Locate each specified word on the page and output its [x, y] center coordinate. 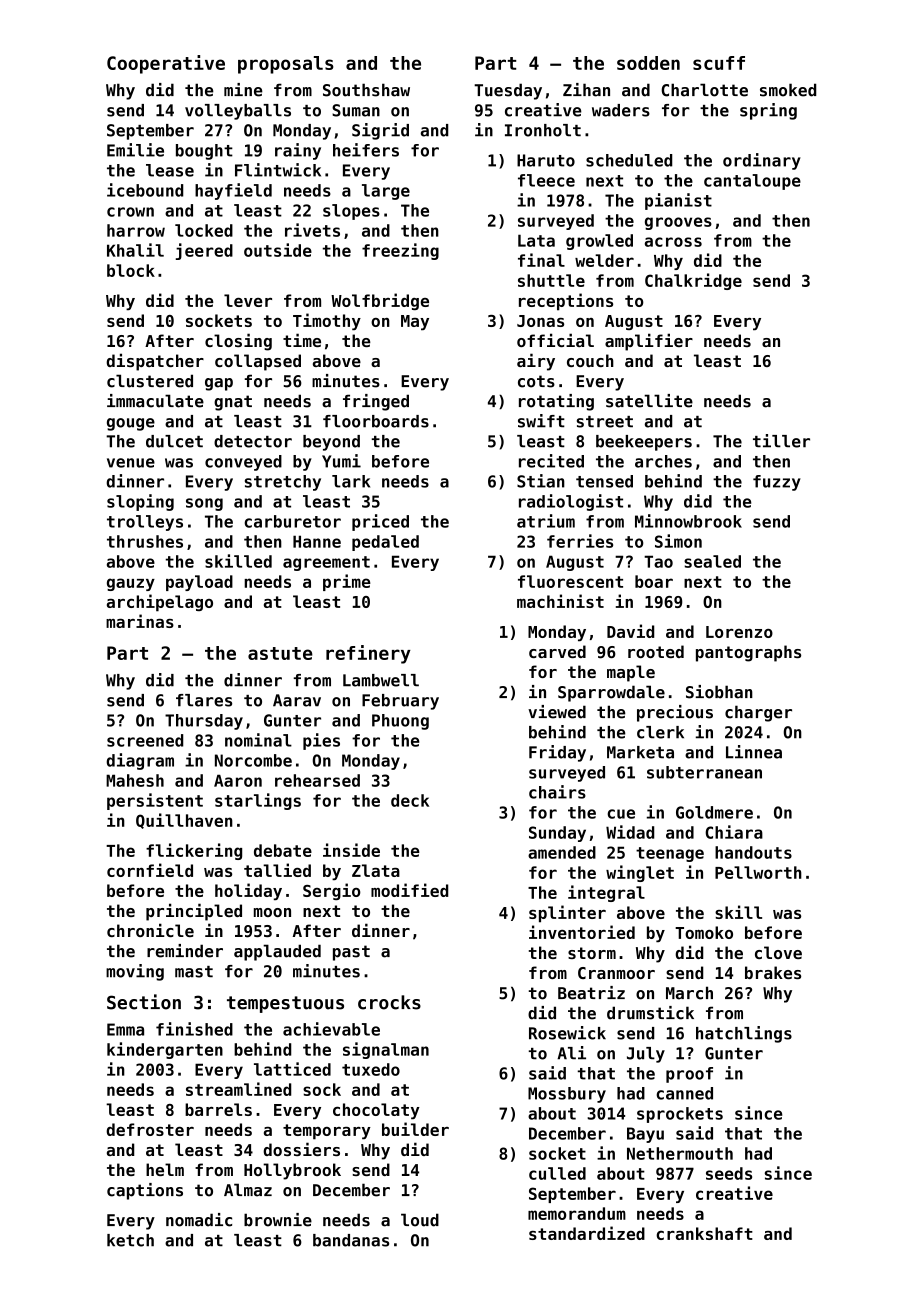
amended [562, 852]
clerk [660, 732]
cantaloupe [752, 182]
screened [145, 740]
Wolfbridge [380, 301]
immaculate [155, 401]
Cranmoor [616, 973]
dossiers [301, 1149]
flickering [194, 851]
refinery [368, 654]
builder [415, 1129]
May [415, 323]
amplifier [649, 342]
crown [130, 212]
